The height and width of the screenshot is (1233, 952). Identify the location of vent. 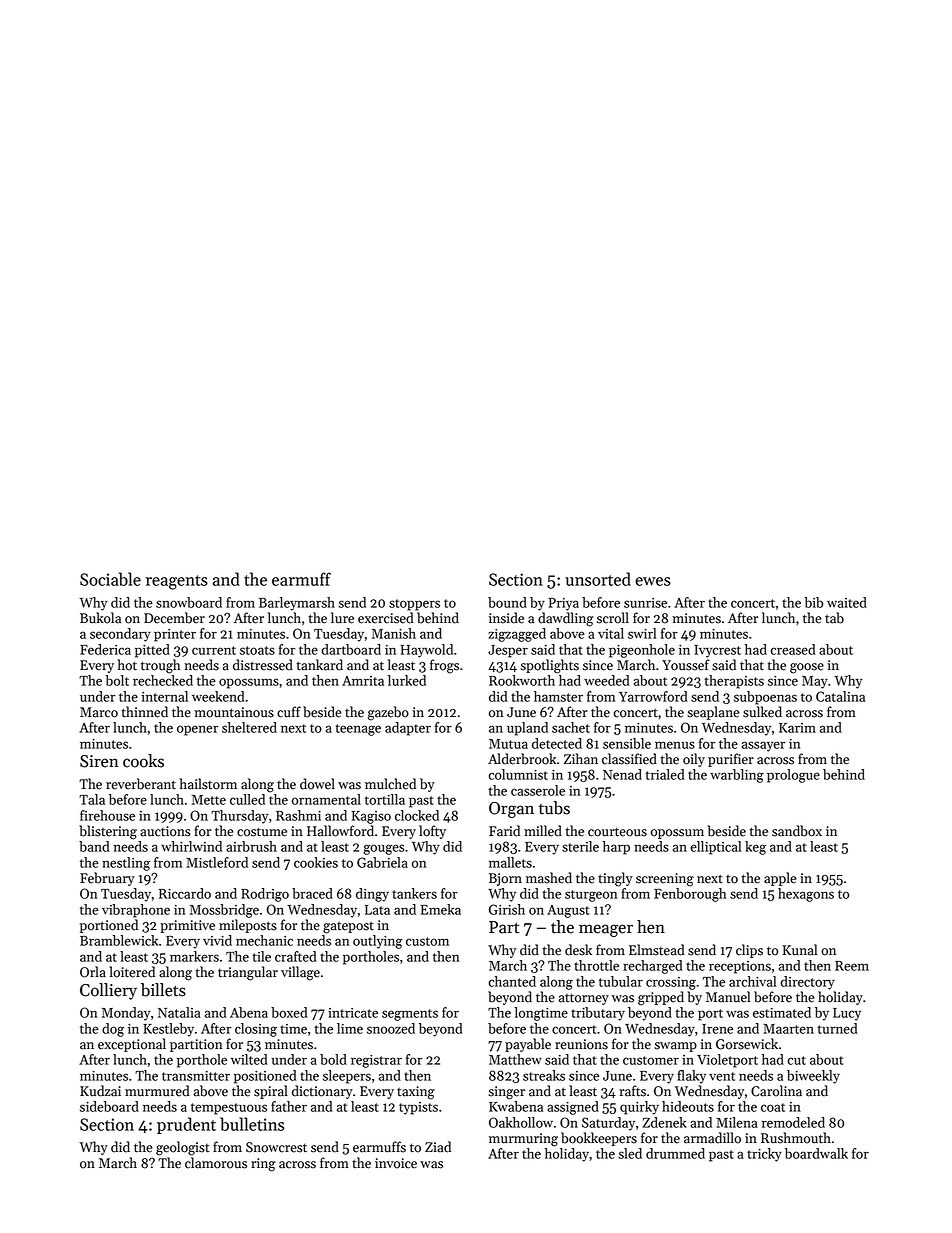
(722, 1076).
